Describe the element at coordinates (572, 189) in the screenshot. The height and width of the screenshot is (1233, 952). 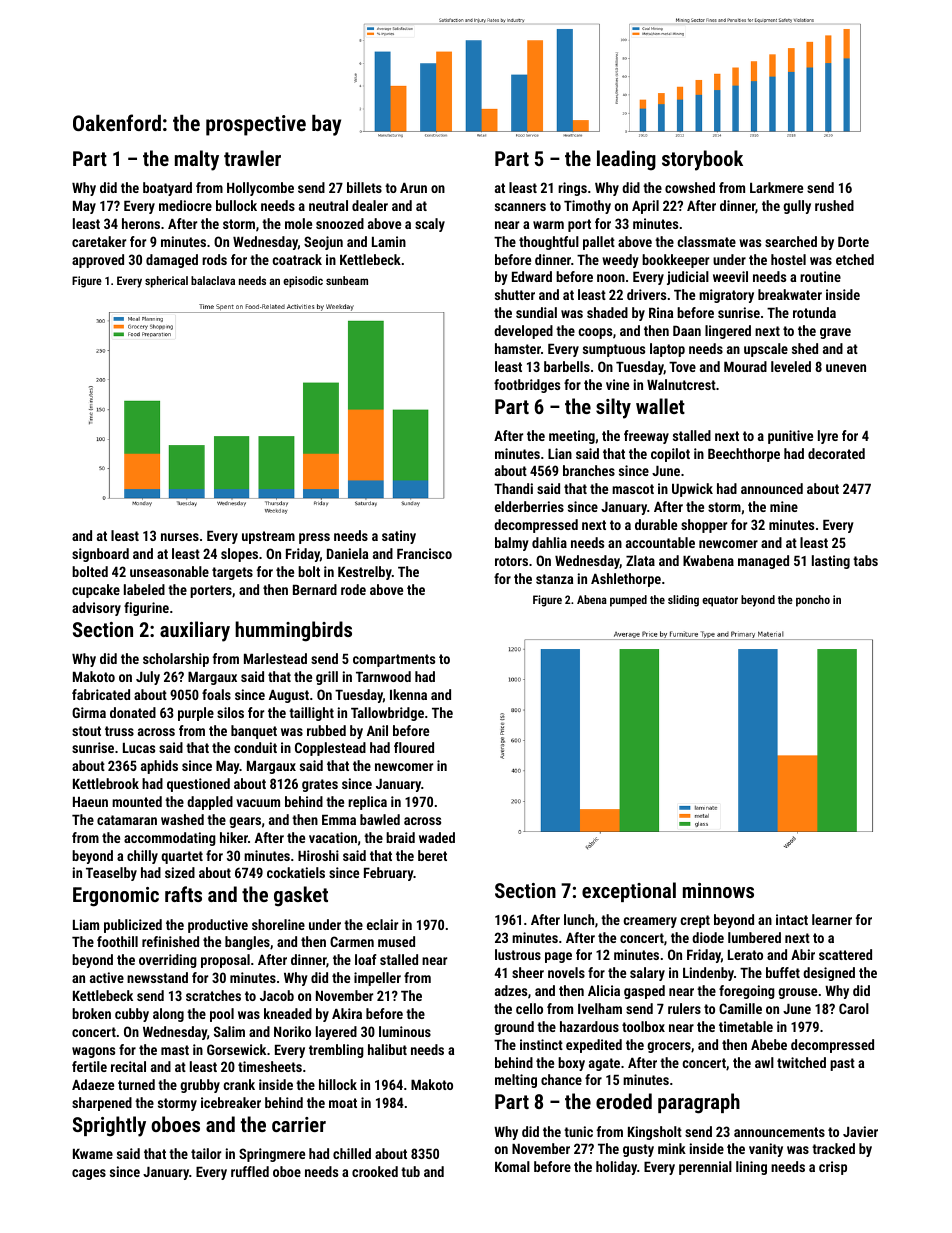
I see `rings` at that location.
